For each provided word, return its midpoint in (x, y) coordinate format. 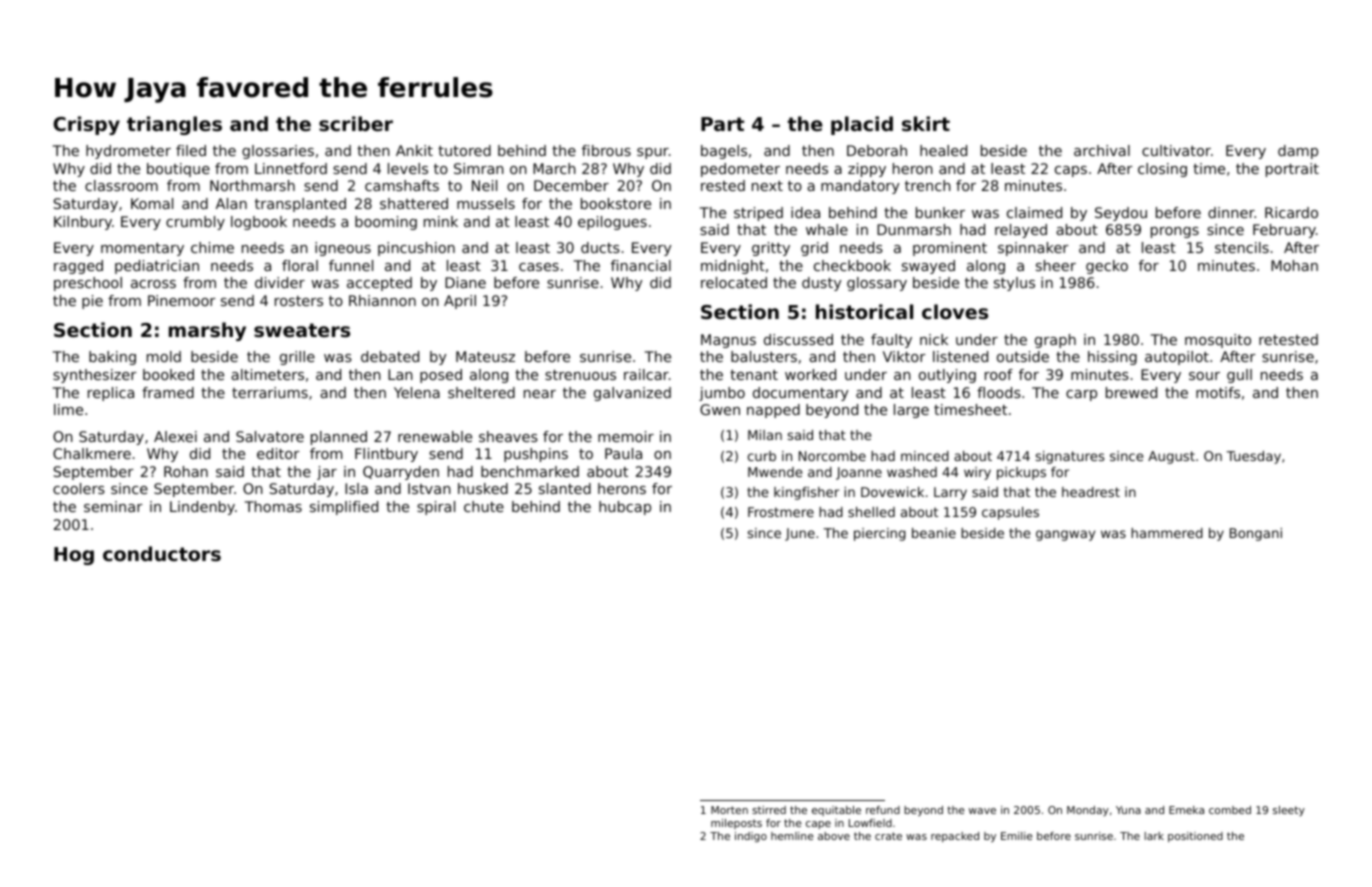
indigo (751, 837)
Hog (74, 556)
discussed (798, 339)
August (1171, 457)
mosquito (1218, 341)
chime (212, 247)
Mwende (775, 472)
